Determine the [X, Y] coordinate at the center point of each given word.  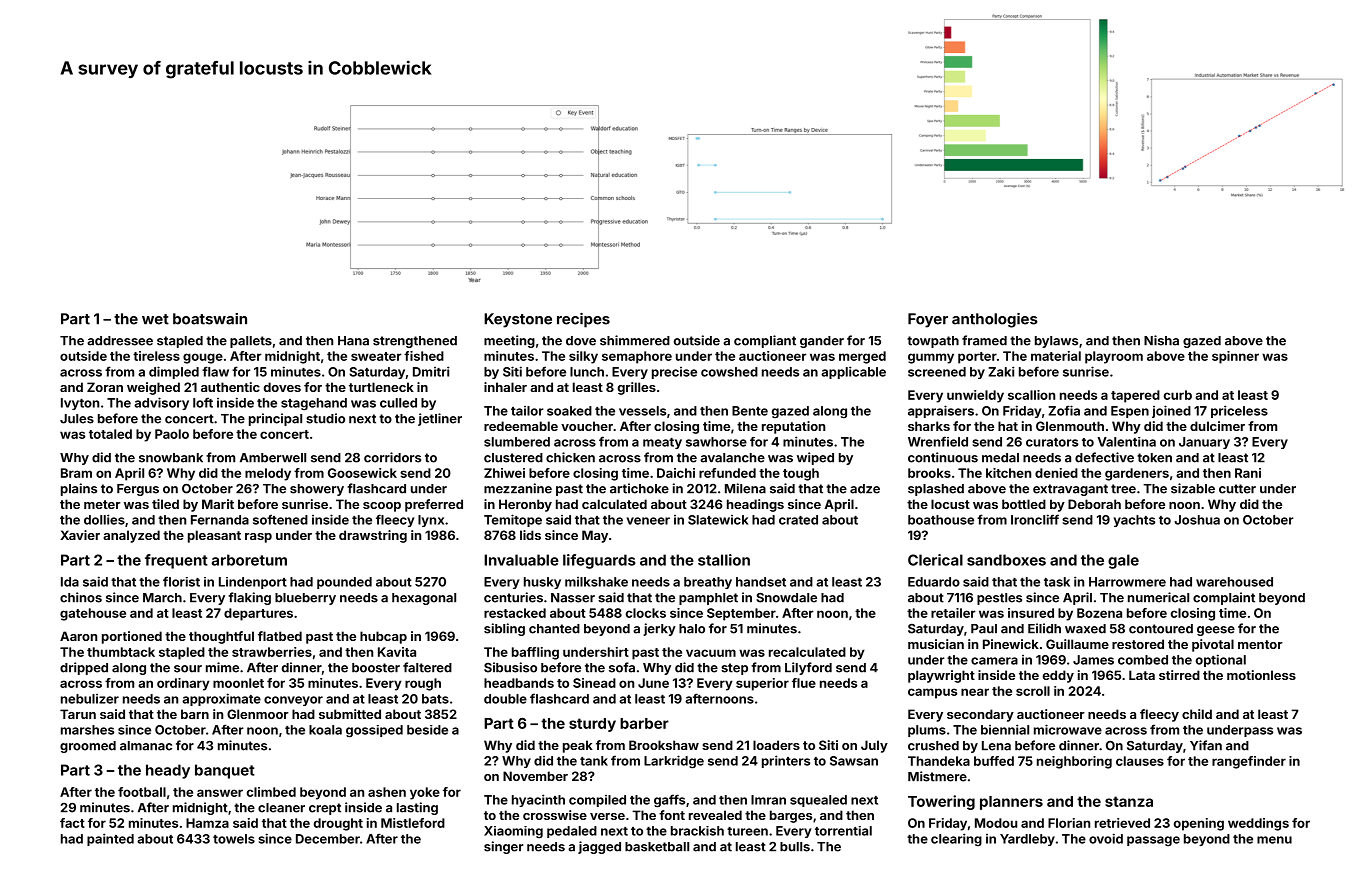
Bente [750, 411]
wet [155, 319]
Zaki [1001, 371]
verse [607, 816]
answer [220, 793]
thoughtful [221, 637]
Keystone [518, 320]
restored [1138, 644]
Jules [77, 419]
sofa [622, 667]
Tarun [78, 714]
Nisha [1161, 340]
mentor [1260, 644]
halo [692, 629]
